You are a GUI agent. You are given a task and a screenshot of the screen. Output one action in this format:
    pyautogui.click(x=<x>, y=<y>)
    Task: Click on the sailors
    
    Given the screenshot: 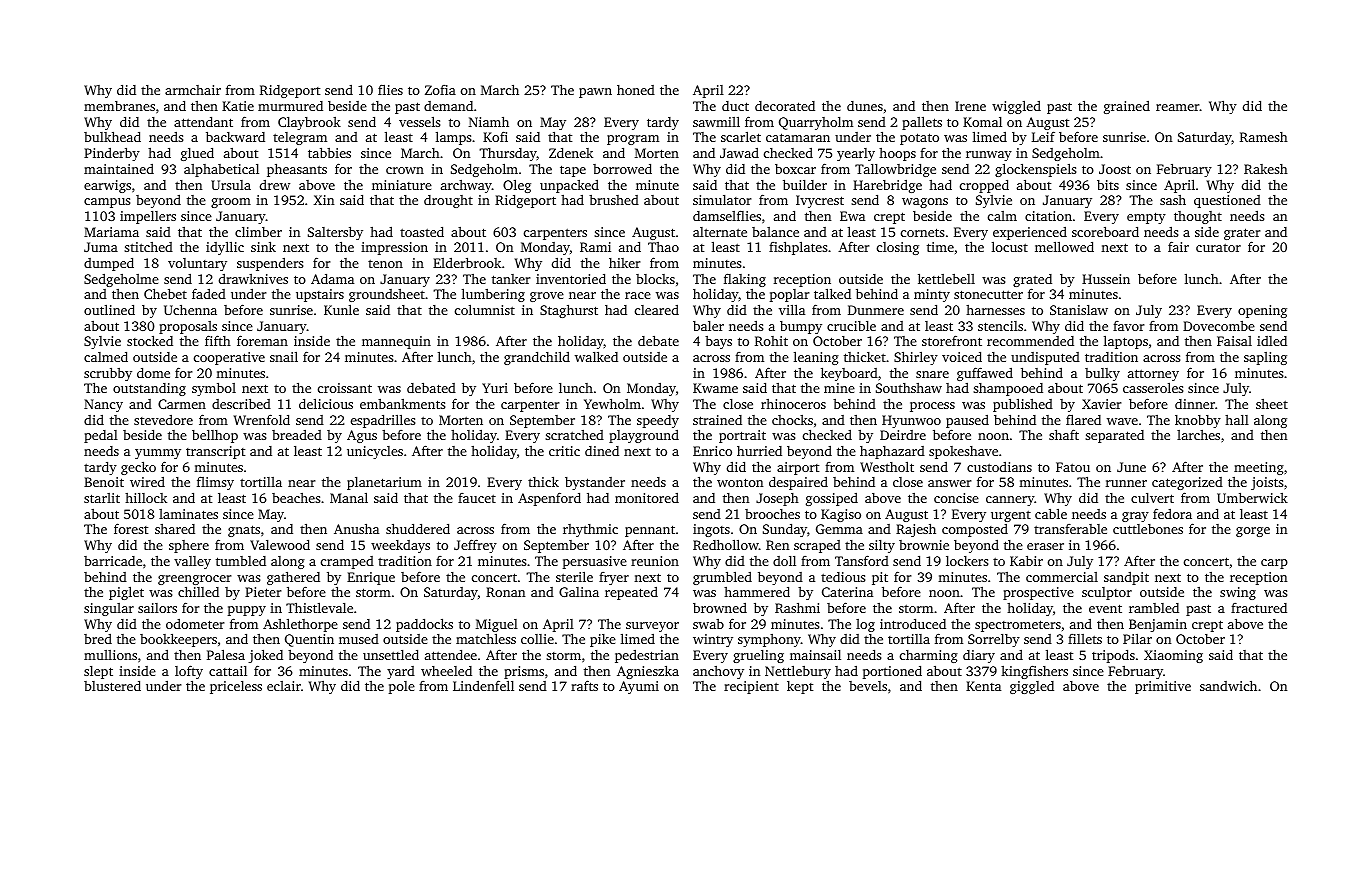 What is the action you would take?
    pyautogui.click(x=157, y=608)
